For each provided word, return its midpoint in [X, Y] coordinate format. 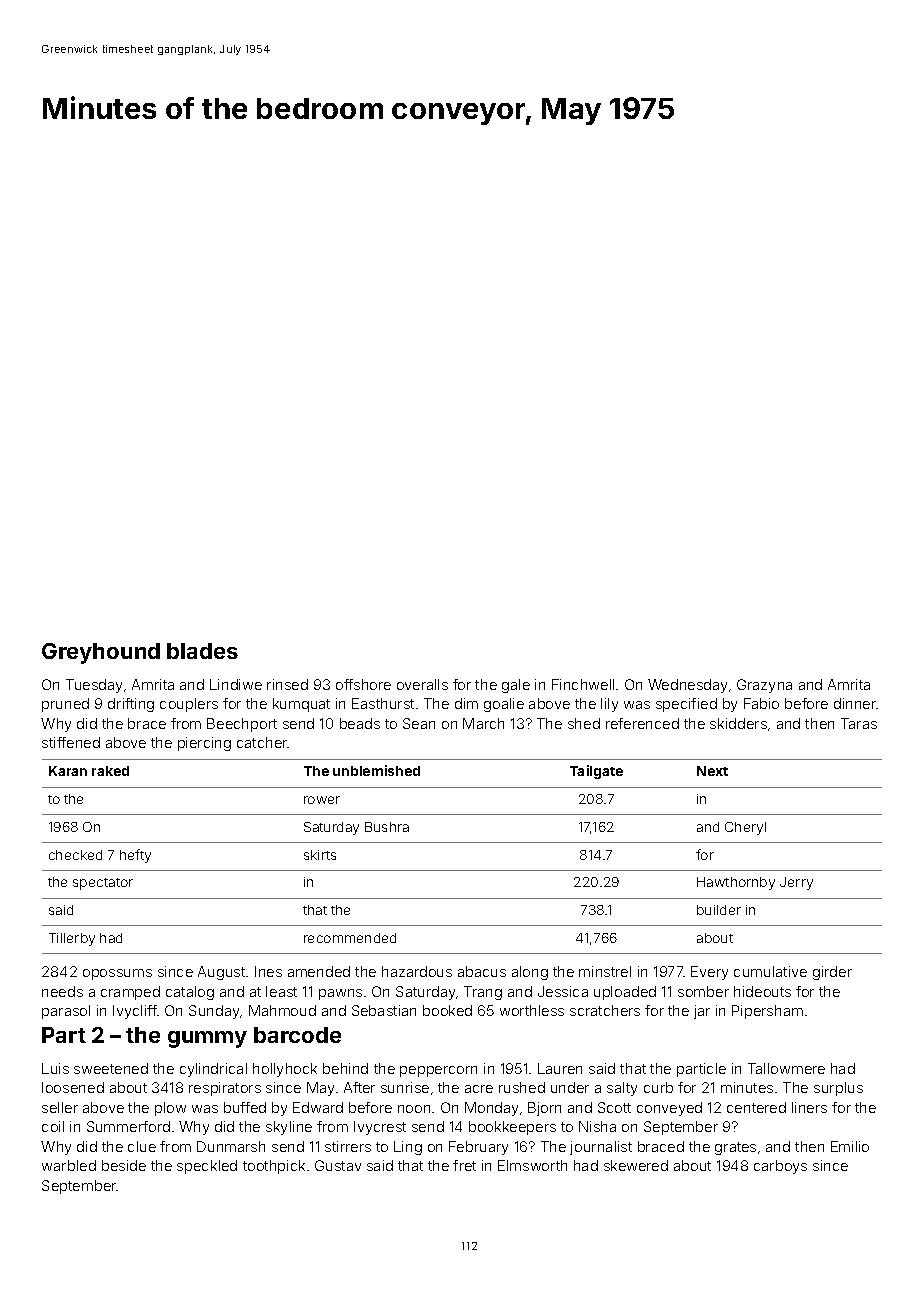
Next [712, 771]
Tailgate [596, 772]
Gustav [338, 1165]
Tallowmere [786, 1068]
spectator [103, 884]
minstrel [605, 971]
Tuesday [94, 686]
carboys [780, 1167]
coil [53, 1126]
